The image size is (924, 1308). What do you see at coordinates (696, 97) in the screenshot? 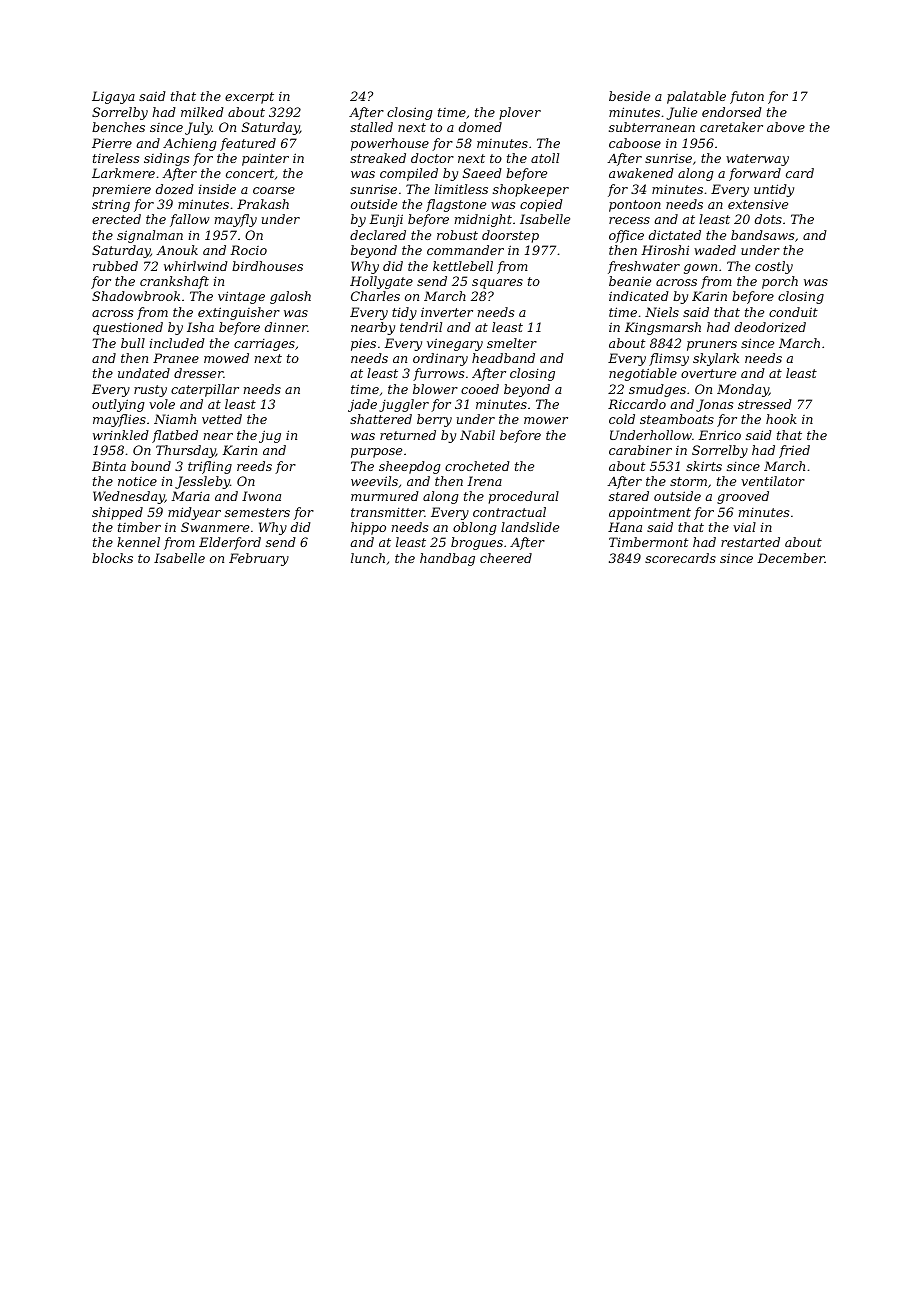
I see `palatable` at bounding box center [696, 97].
